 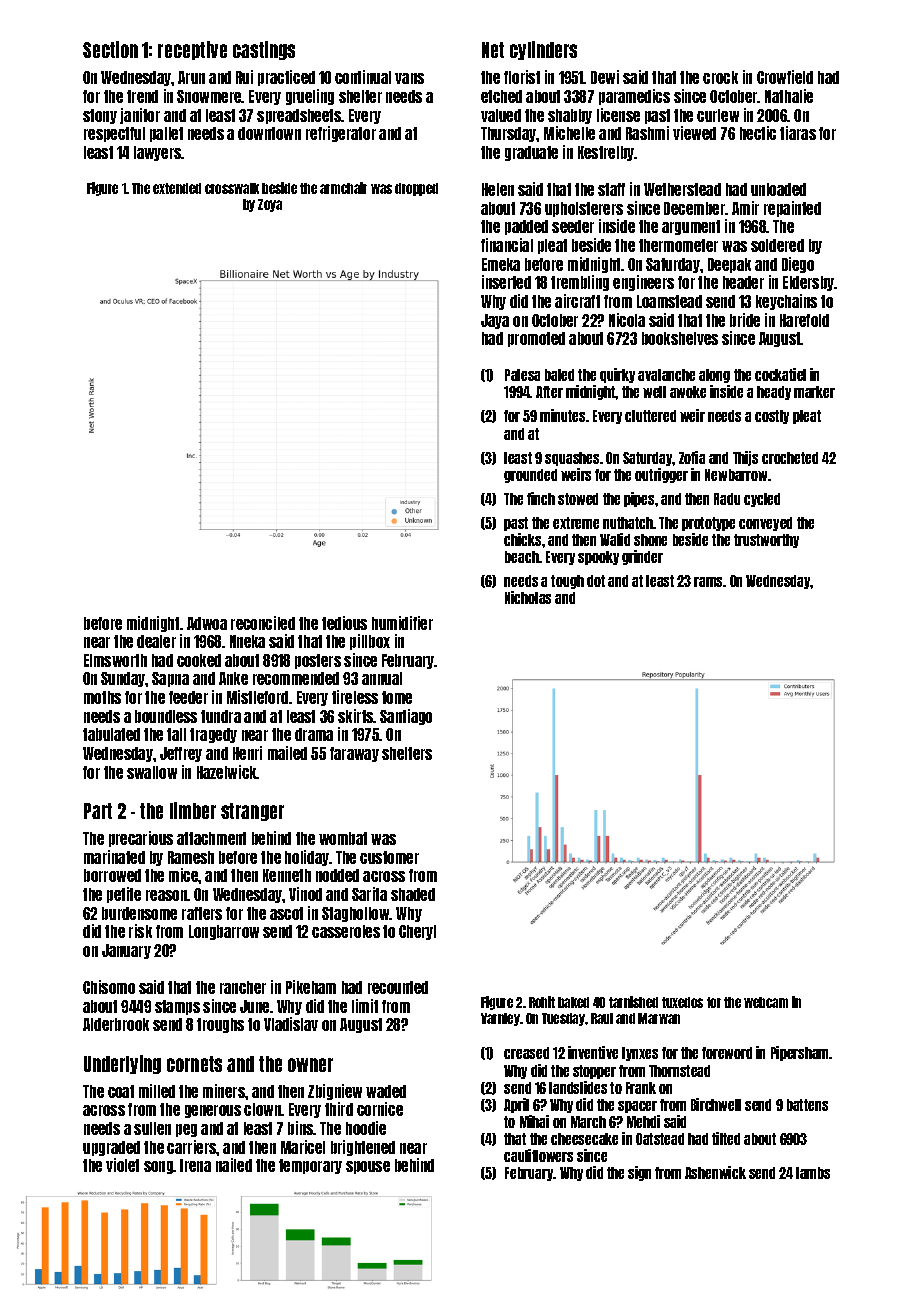 I want to click on argument, so click(x=691, y=227).
